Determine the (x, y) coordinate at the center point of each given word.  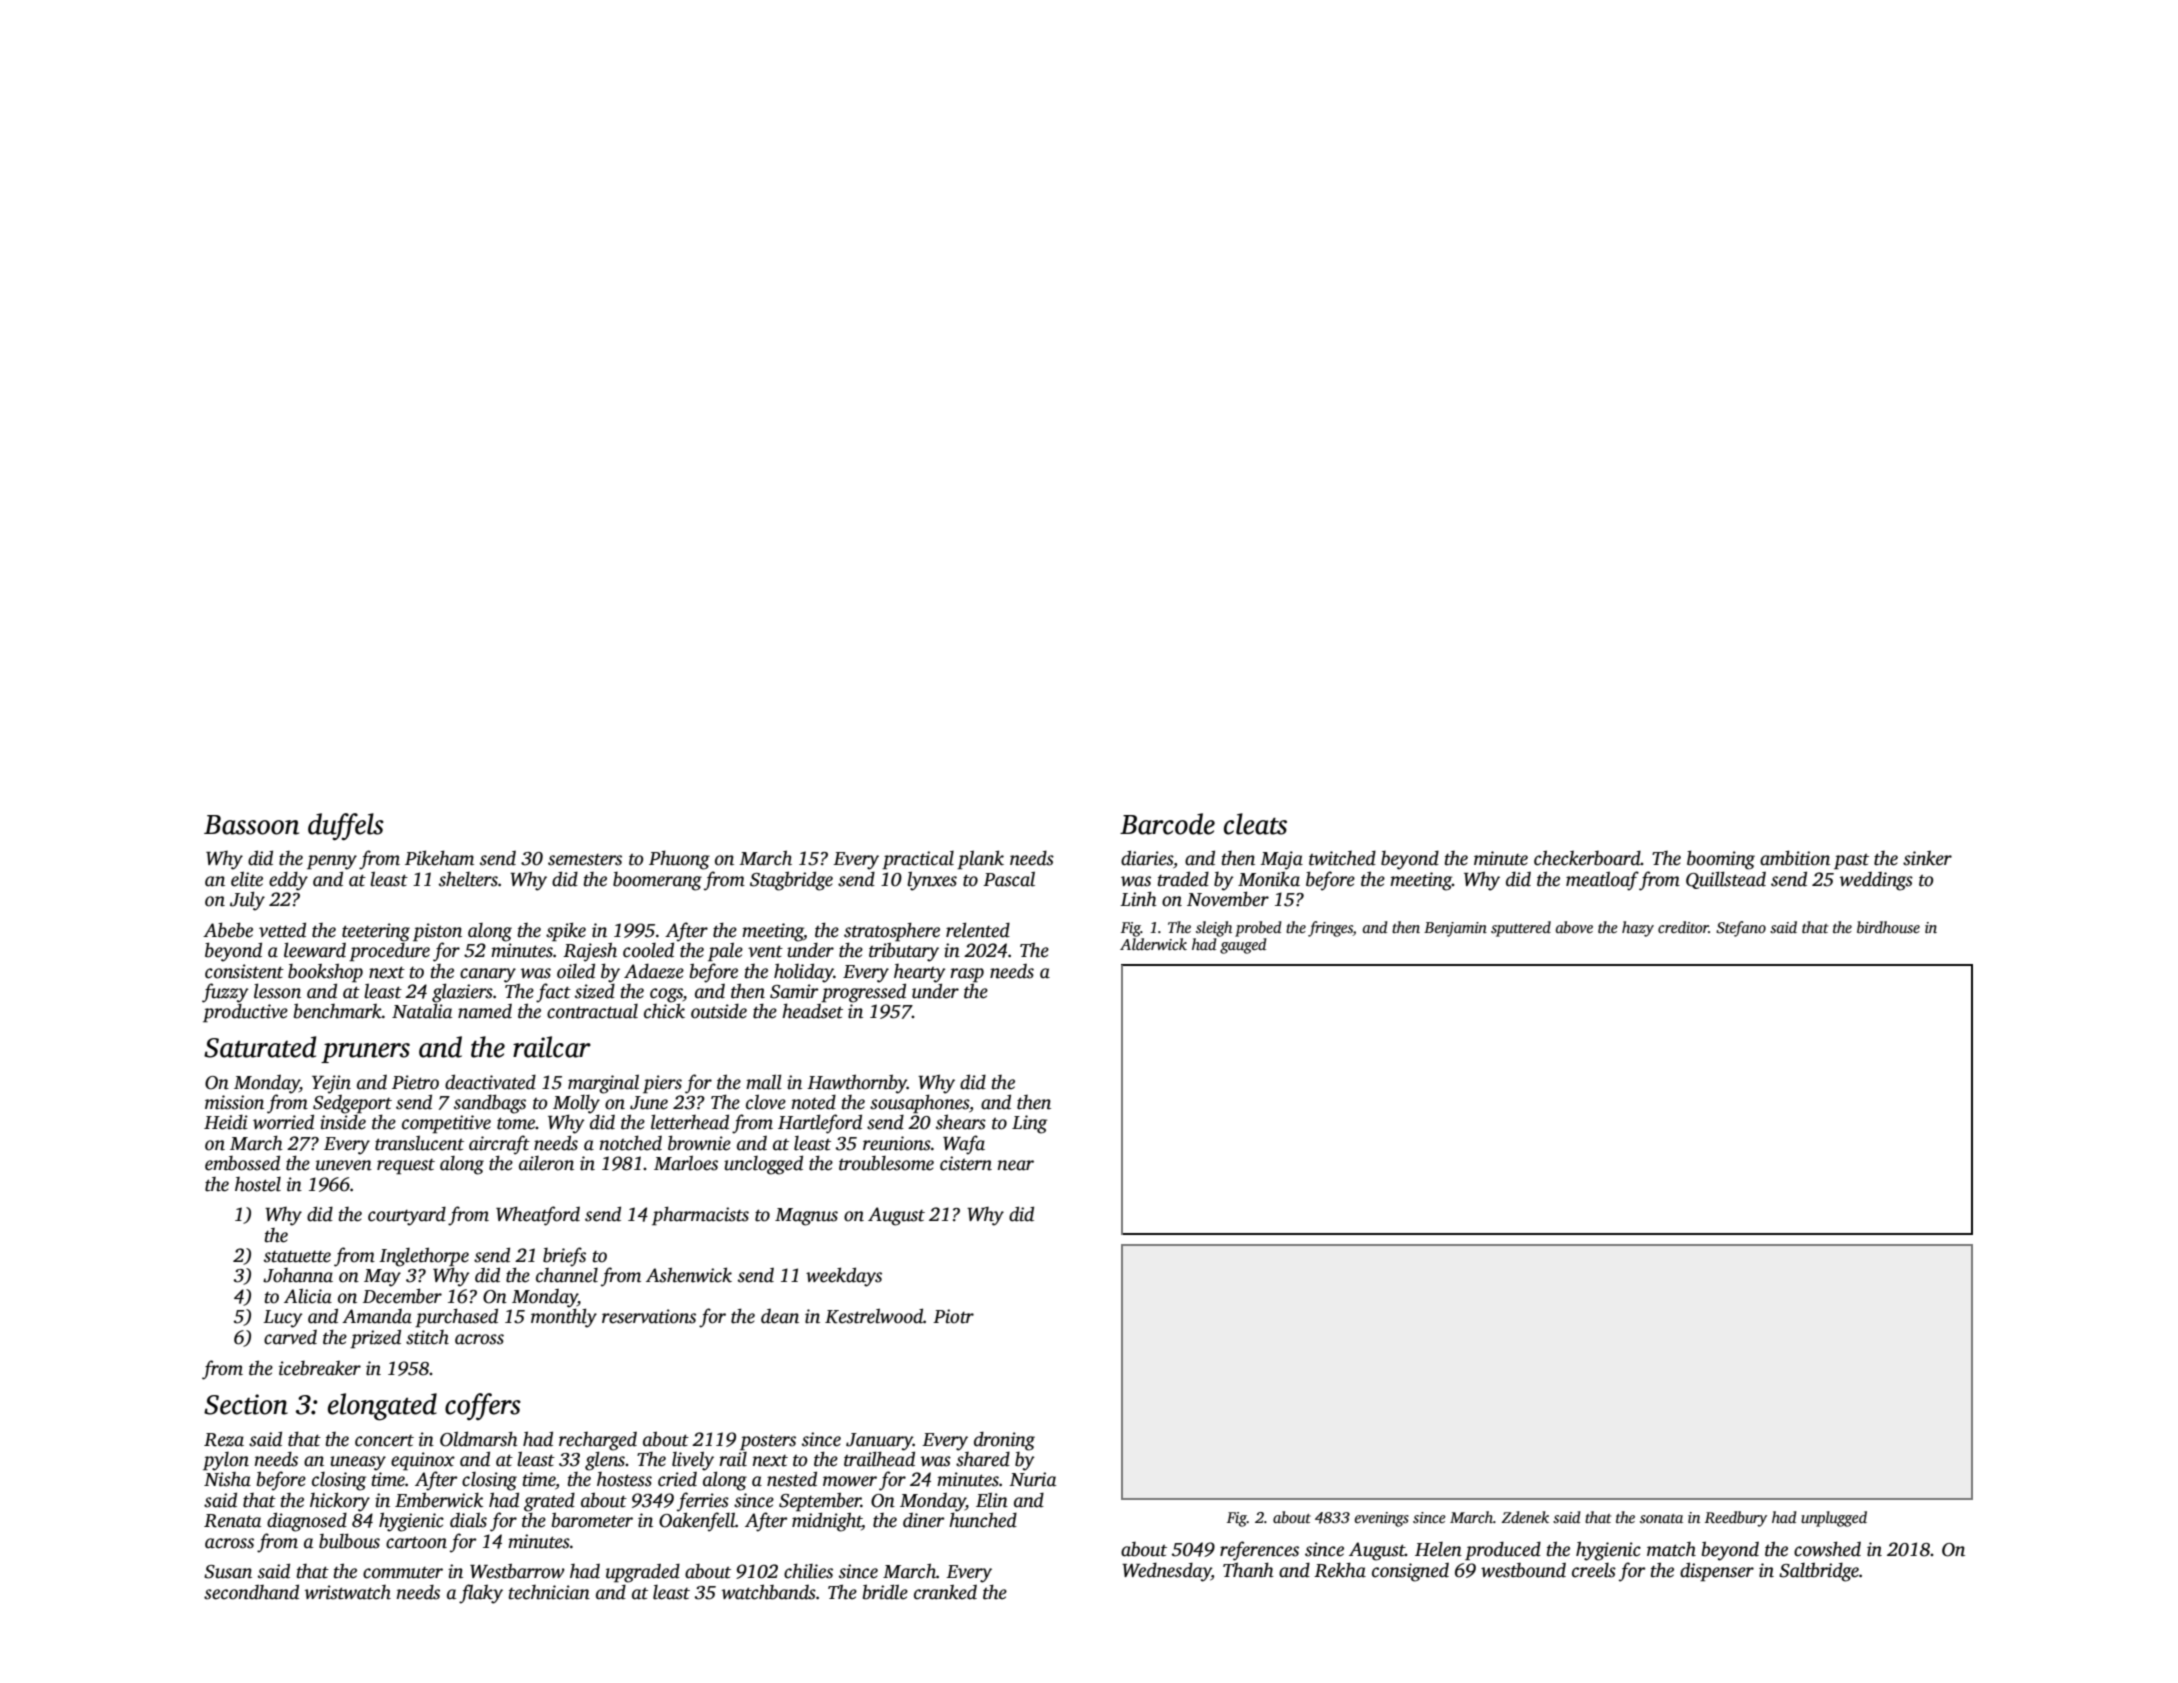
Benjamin (1455, 929)
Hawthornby (857, 1084)
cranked (945, 1592)
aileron (546, 1163)
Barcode (1167, 824)
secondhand (251, 1592)
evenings (1382, 1519)
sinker (1927, 858)
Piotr (953, 1316)
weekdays (844, 1277)
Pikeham (439, 858)
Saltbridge (1819, 1572)
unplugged (1834, 1519)
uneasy (358, 1463)
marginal (603, 1084)
